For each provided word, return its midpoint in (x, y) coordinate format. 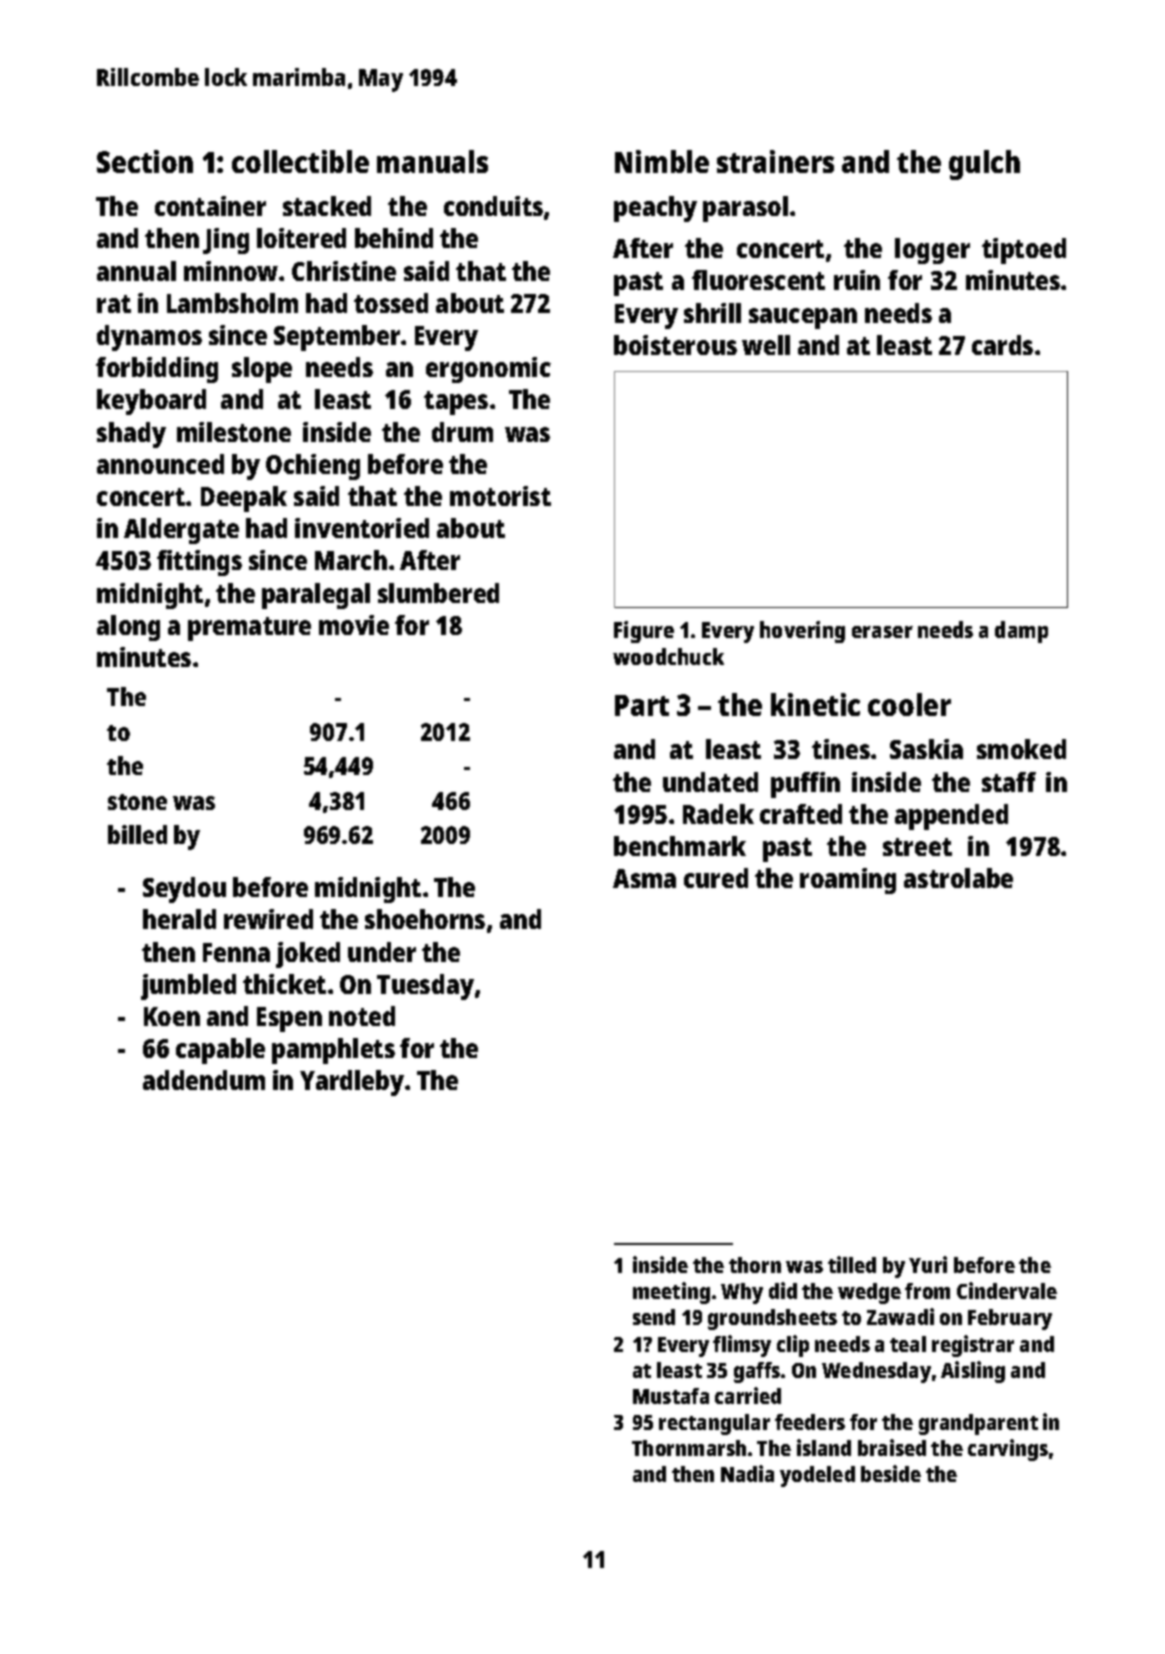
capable (220, 1051)
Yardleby (352, 1083)
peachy (655, 209)
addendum (204, 1080)
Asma (644, 878)
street (917, 847)
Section (145, 161)
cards (1002, 345)
